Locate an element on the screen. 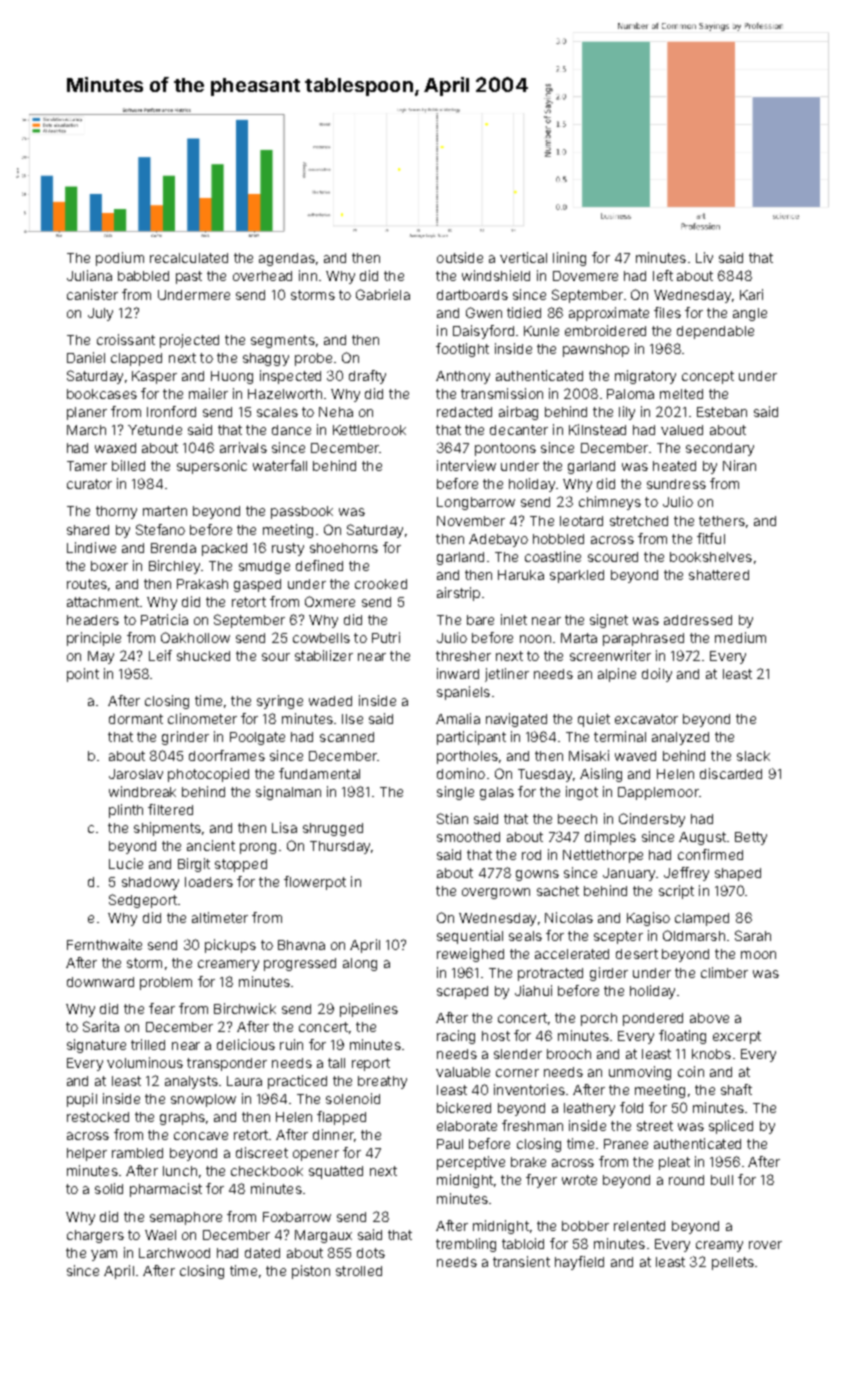 This screenshot has height=1400, width=849. smoothed is located at coordinates (468, 837).
